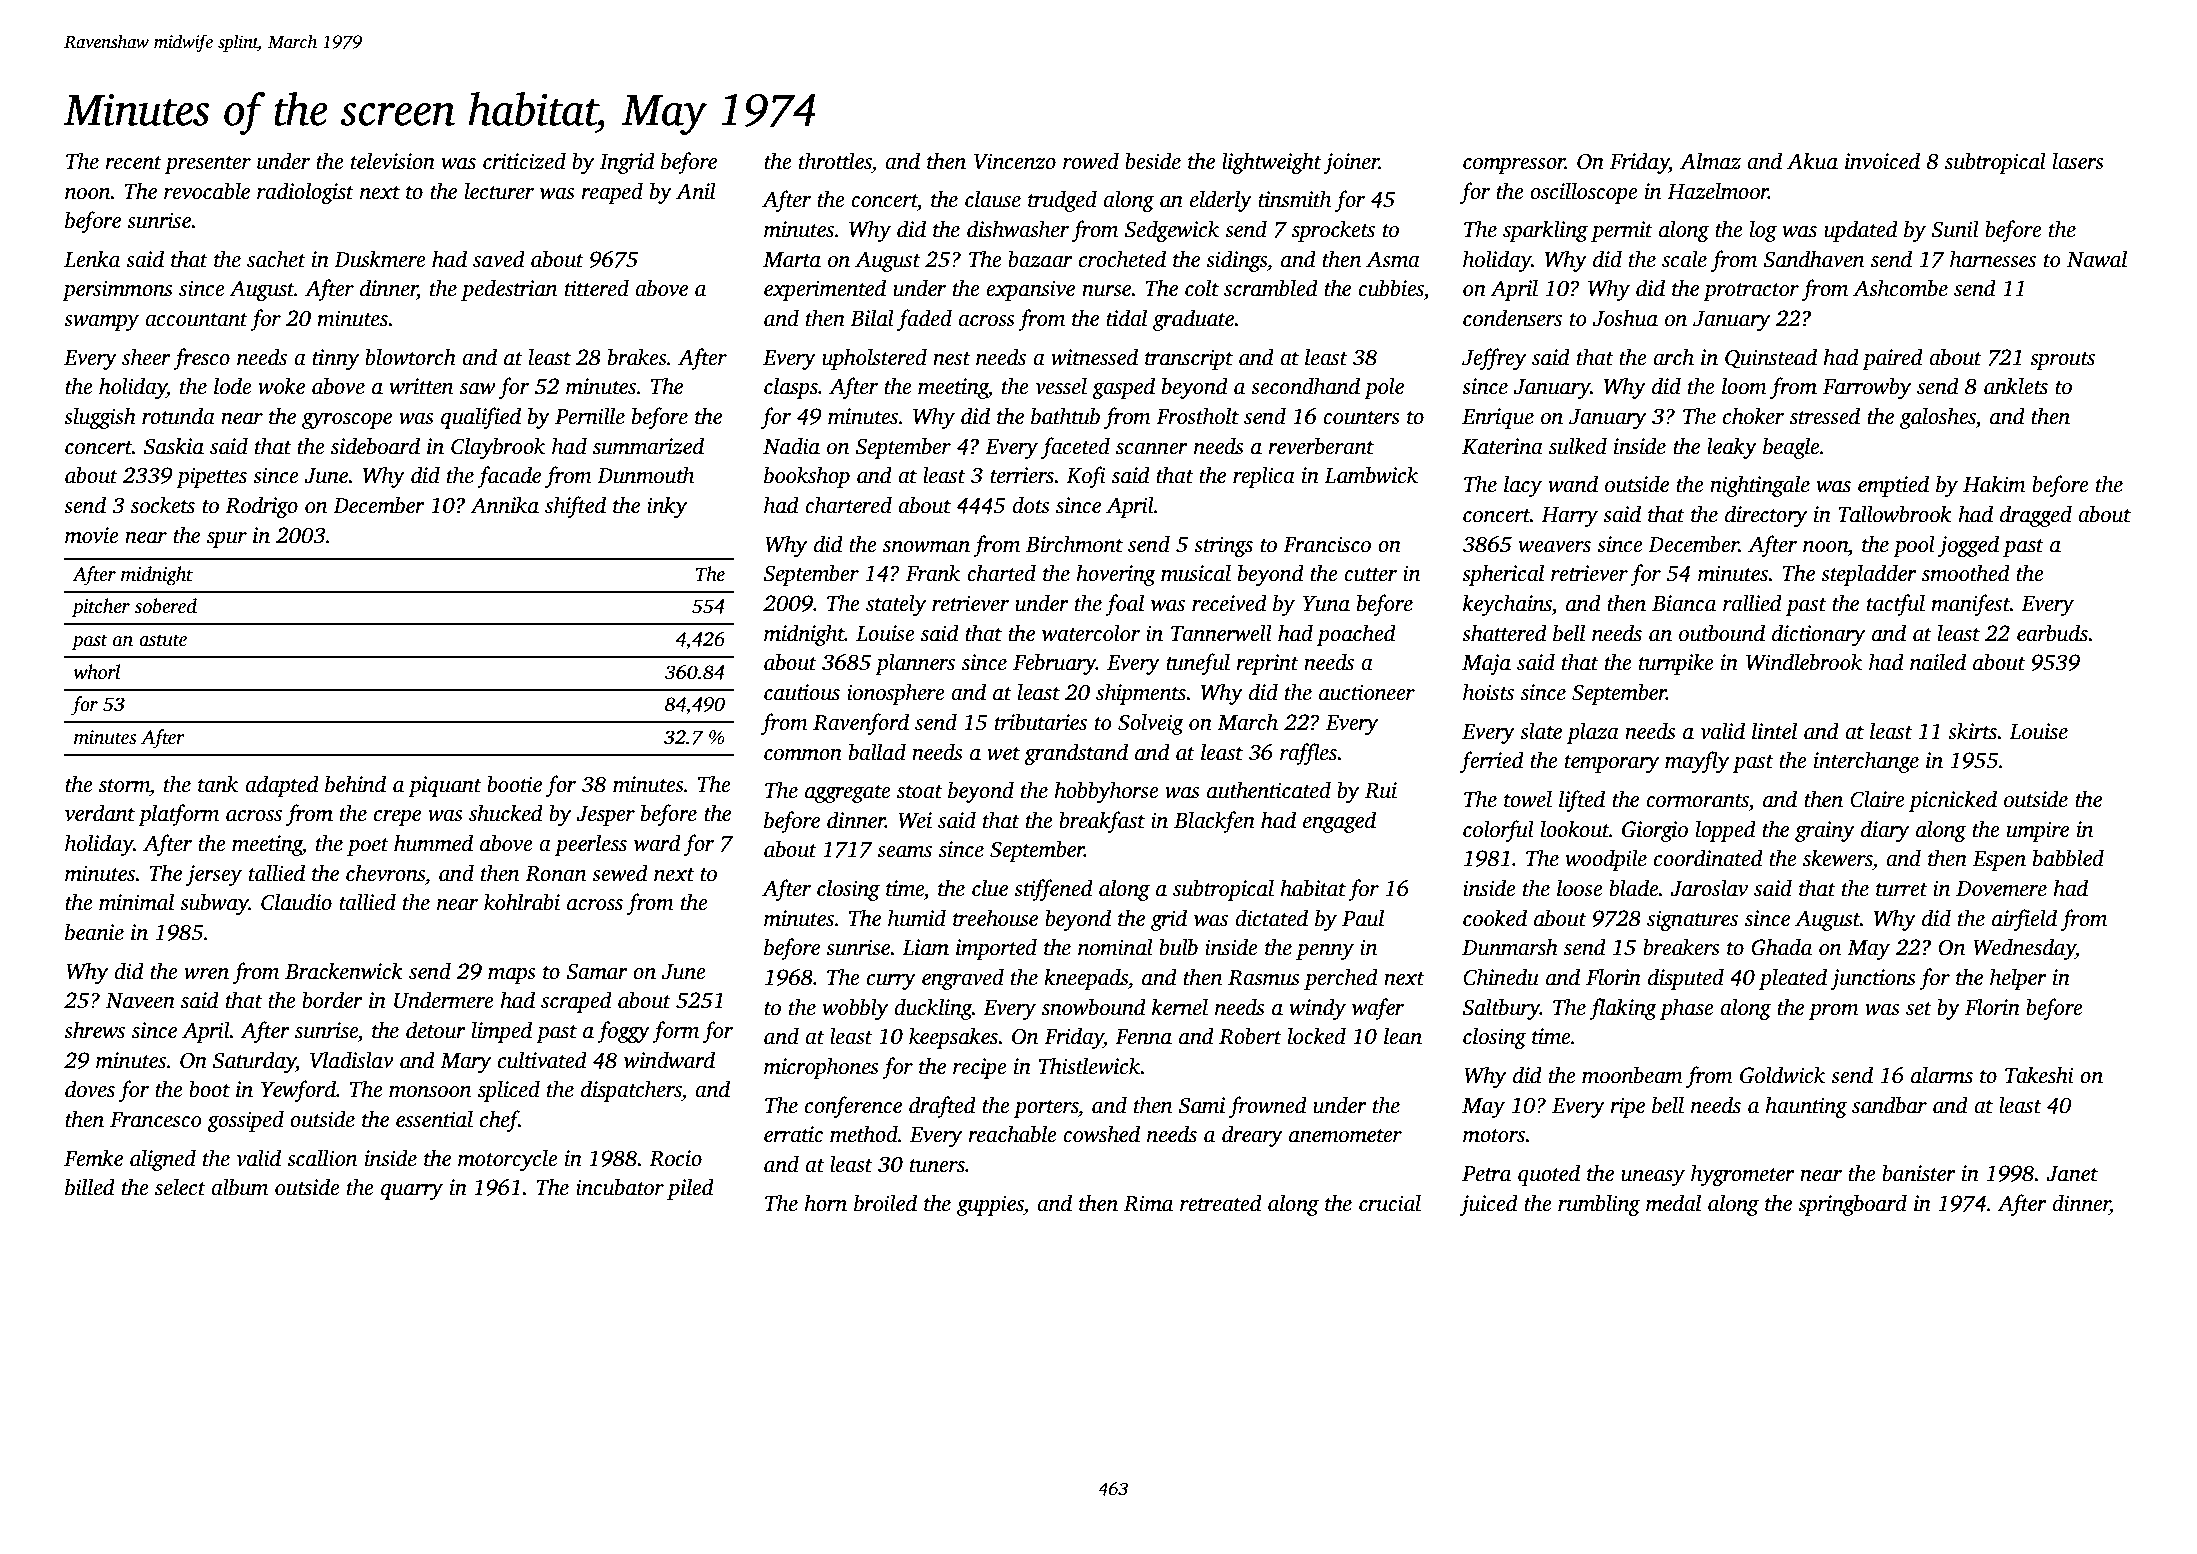 This image has height=1554, width=2197. What do you see at coordinates (94, 1030) in the image?
I see `shrews` at bounding box center [94, 1030].
